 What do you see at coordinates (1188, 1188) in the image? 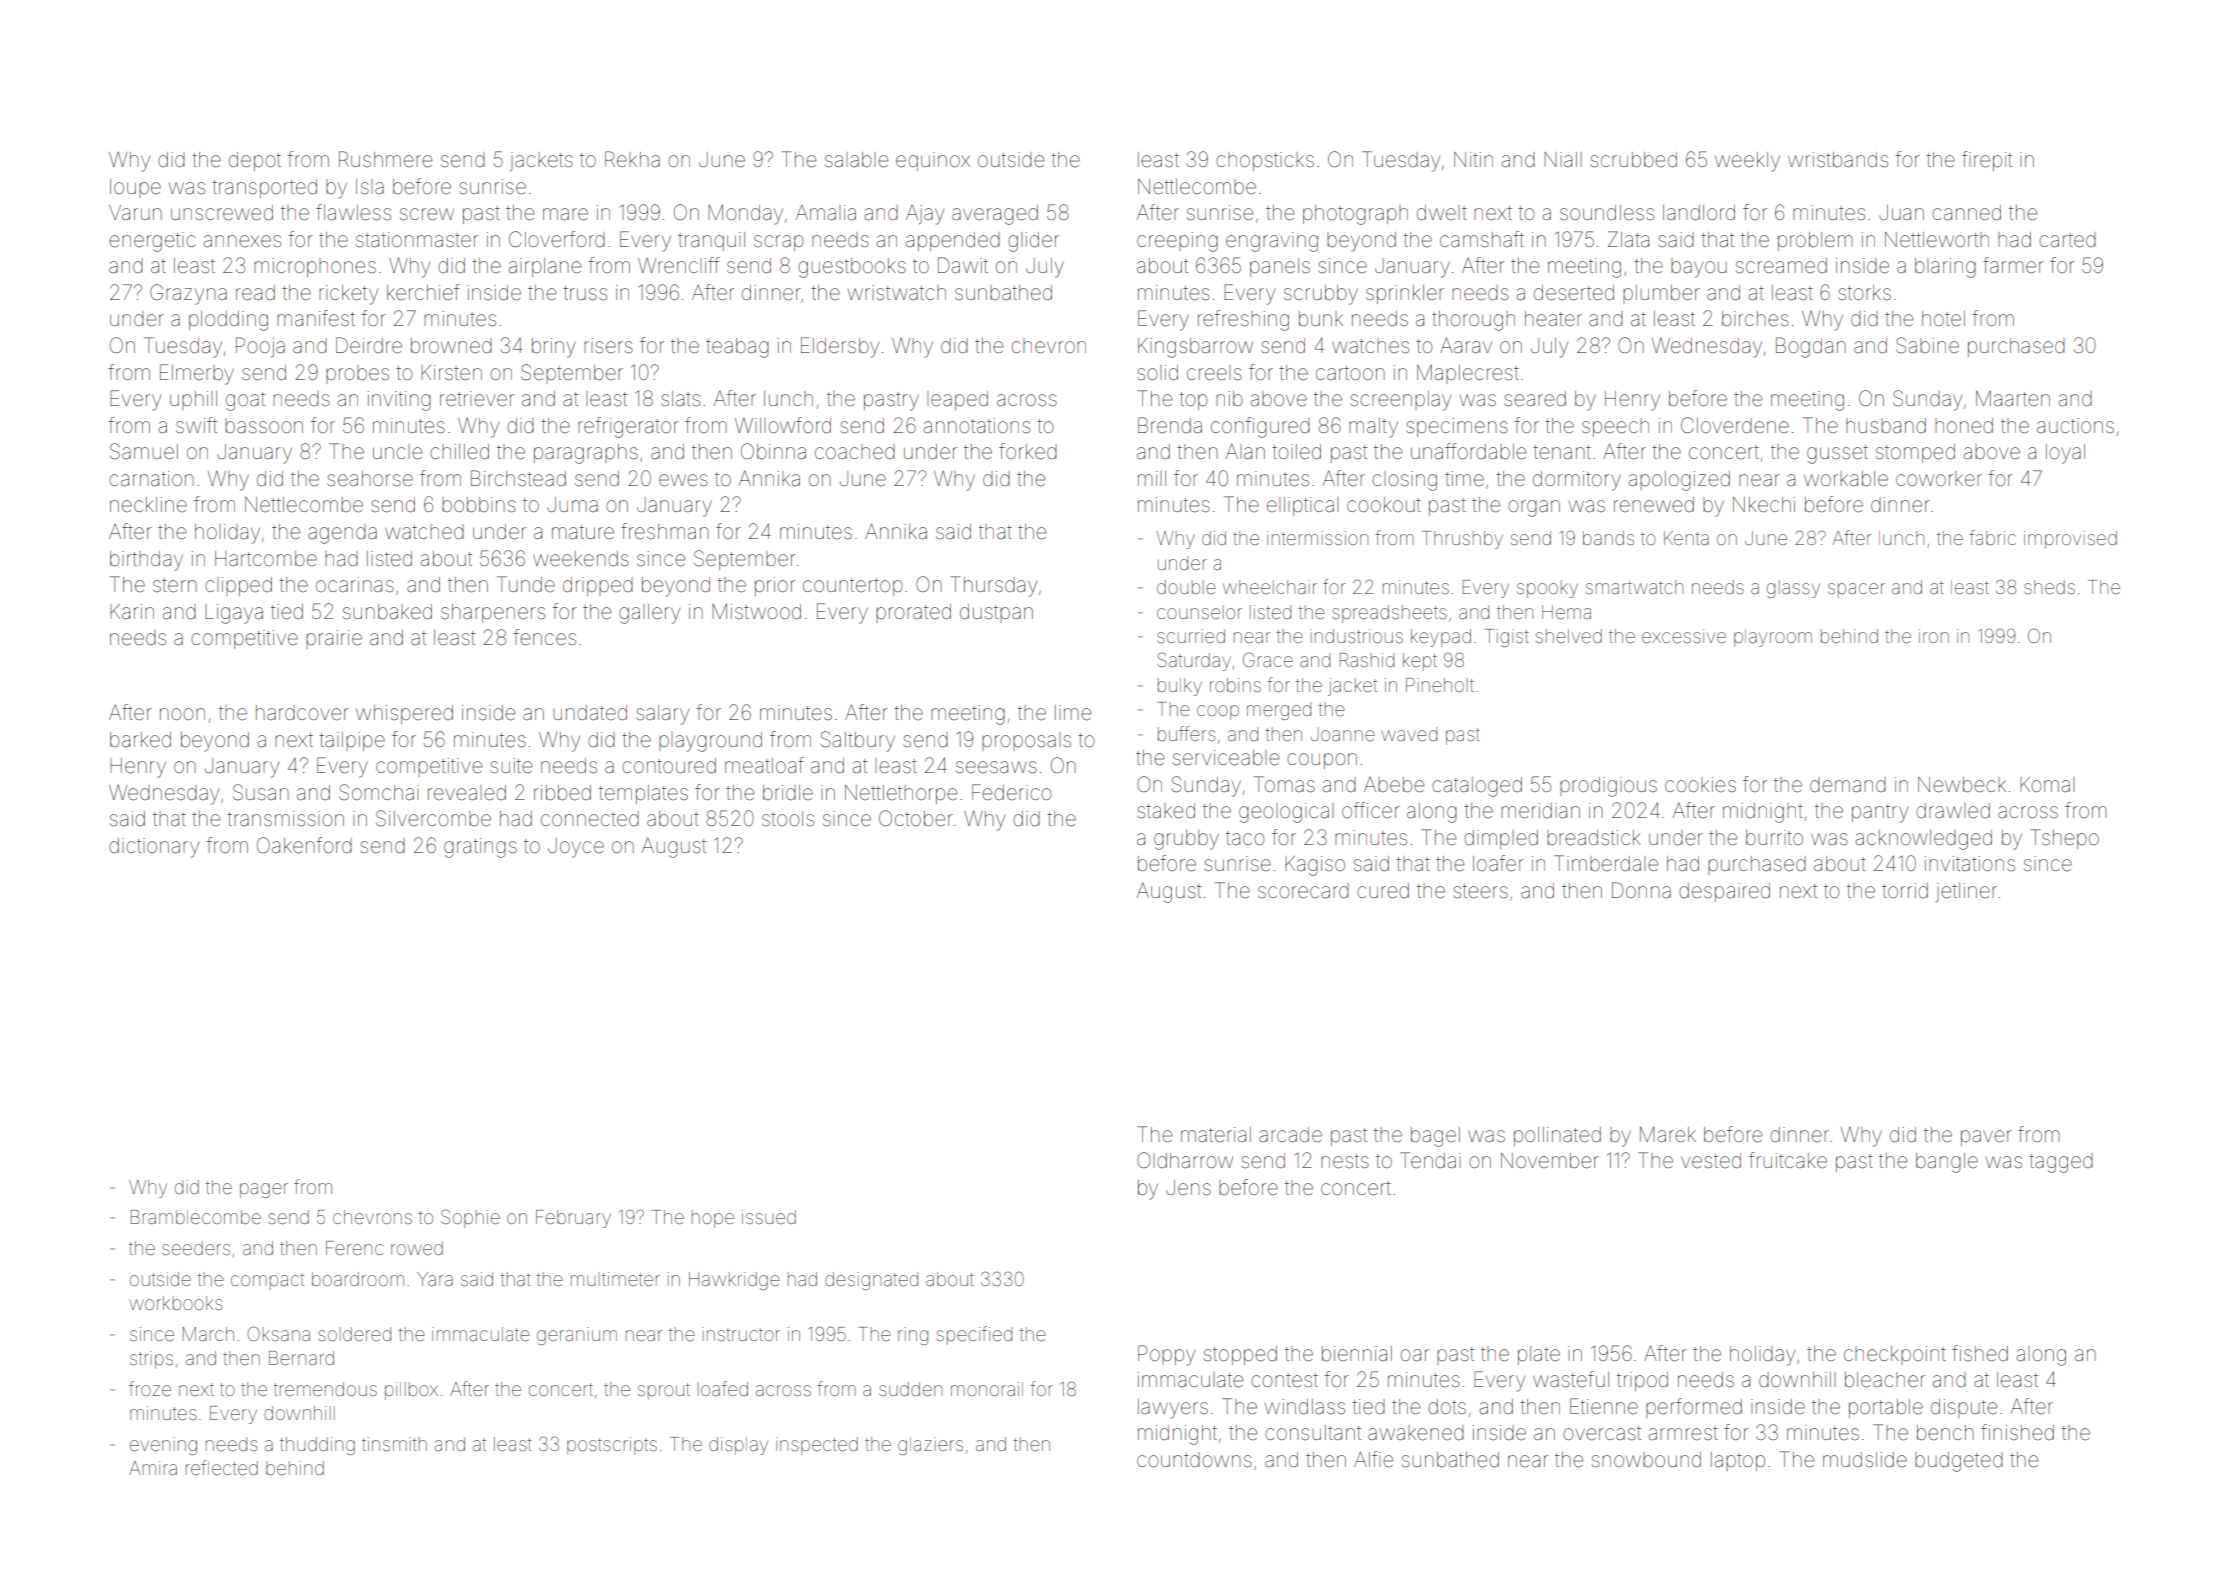
I see `Jens` at bounding box center [1188, 1188].
